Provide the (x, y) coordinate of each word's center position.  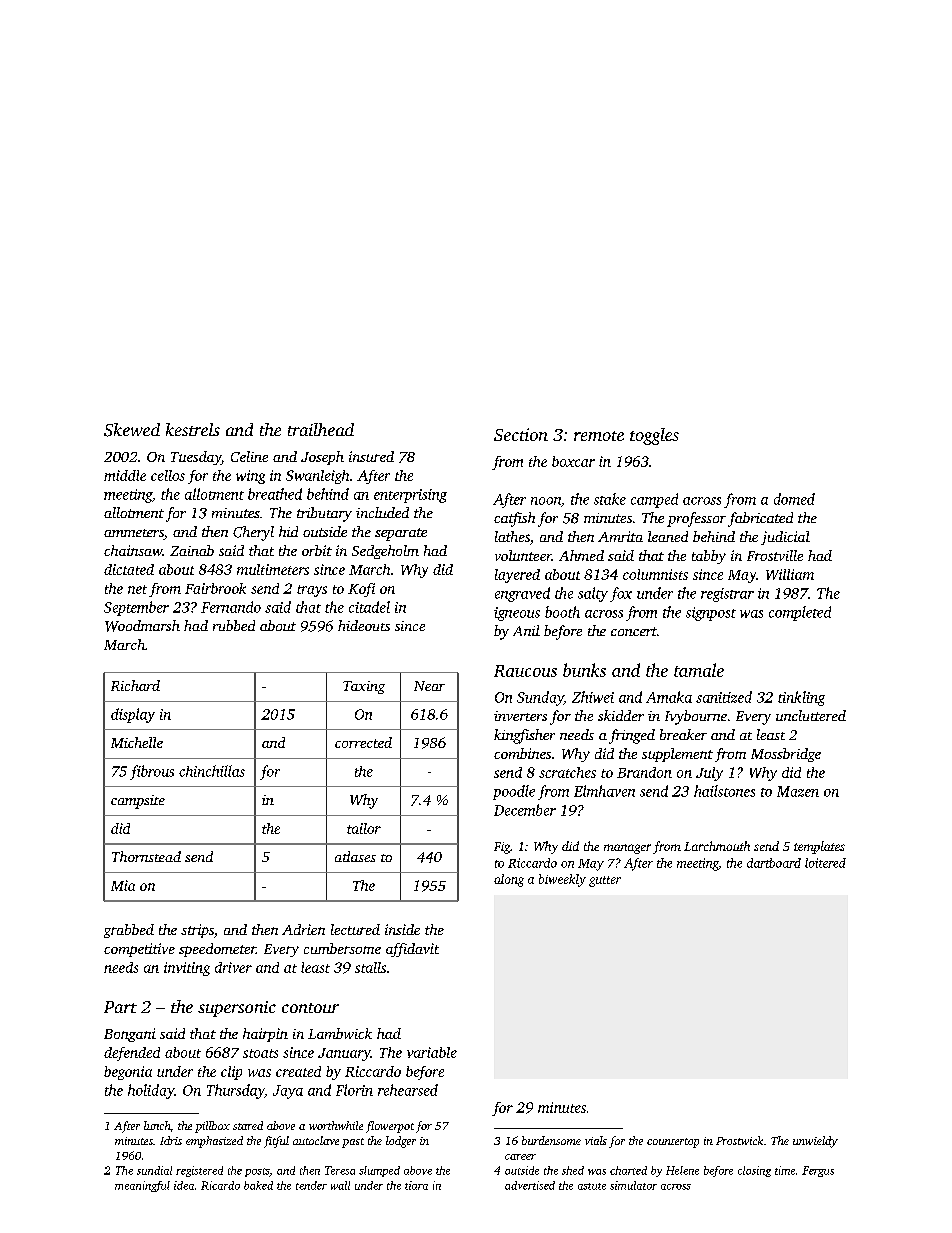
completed (800, 613)
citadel (369, 607)
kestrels (193, 429)
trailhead (321, 429)
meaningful (142, 1186)
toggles (654, 436)
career (520, 1157)
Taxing (364, 687)
